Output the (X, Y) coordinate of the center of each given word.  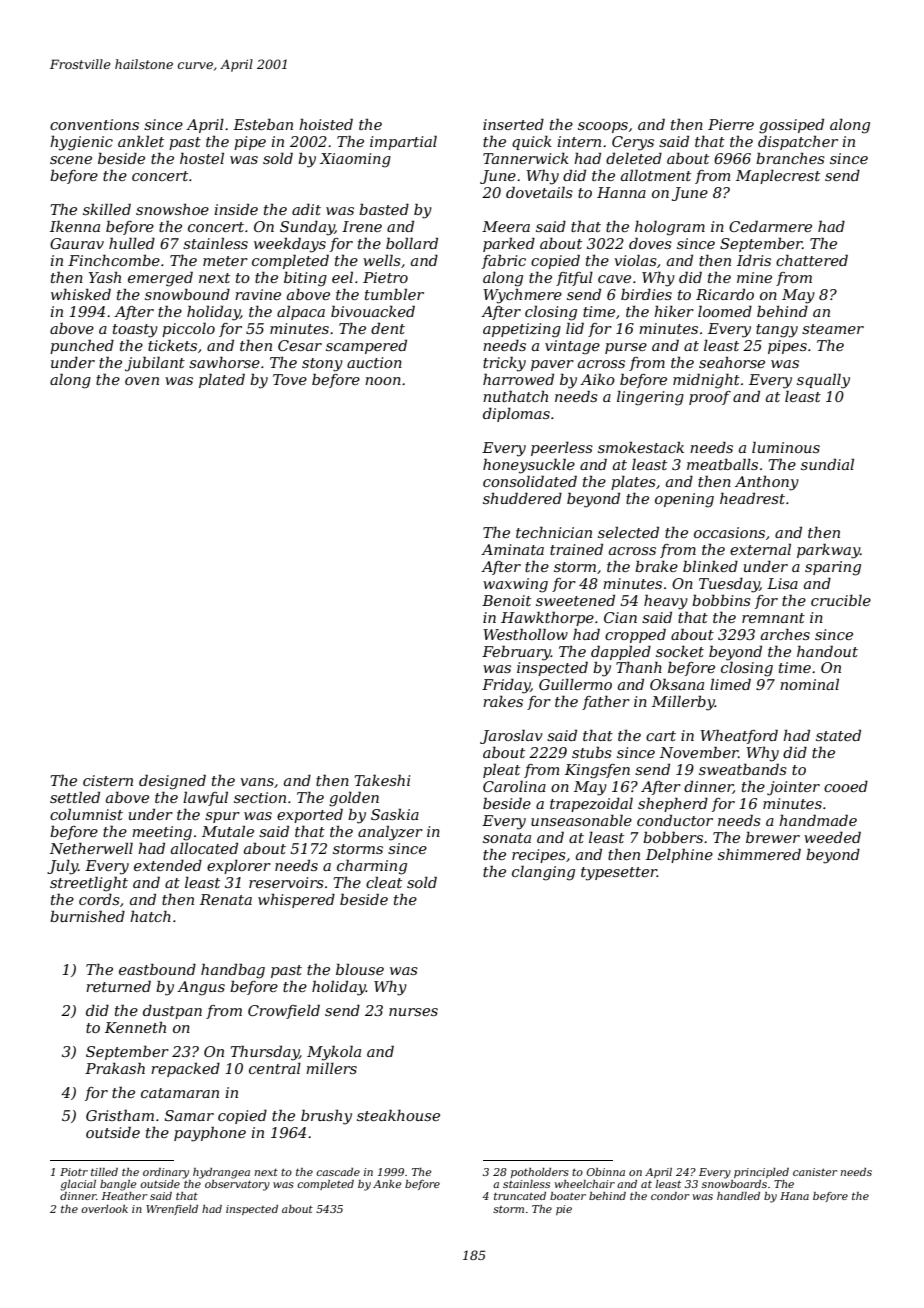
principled (761, 1173)
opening (684, 500)
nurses (413, 1012)
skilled (107, 209)
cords (99, 899)
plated (222, 380)
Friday (506, 686)
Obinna (606, 1172)
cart (661, 736)
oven (142, 381)
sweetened (575, 600)
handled (738, 1196)
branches (790, 158)
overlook (104, 1209)
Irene (362, 226)
